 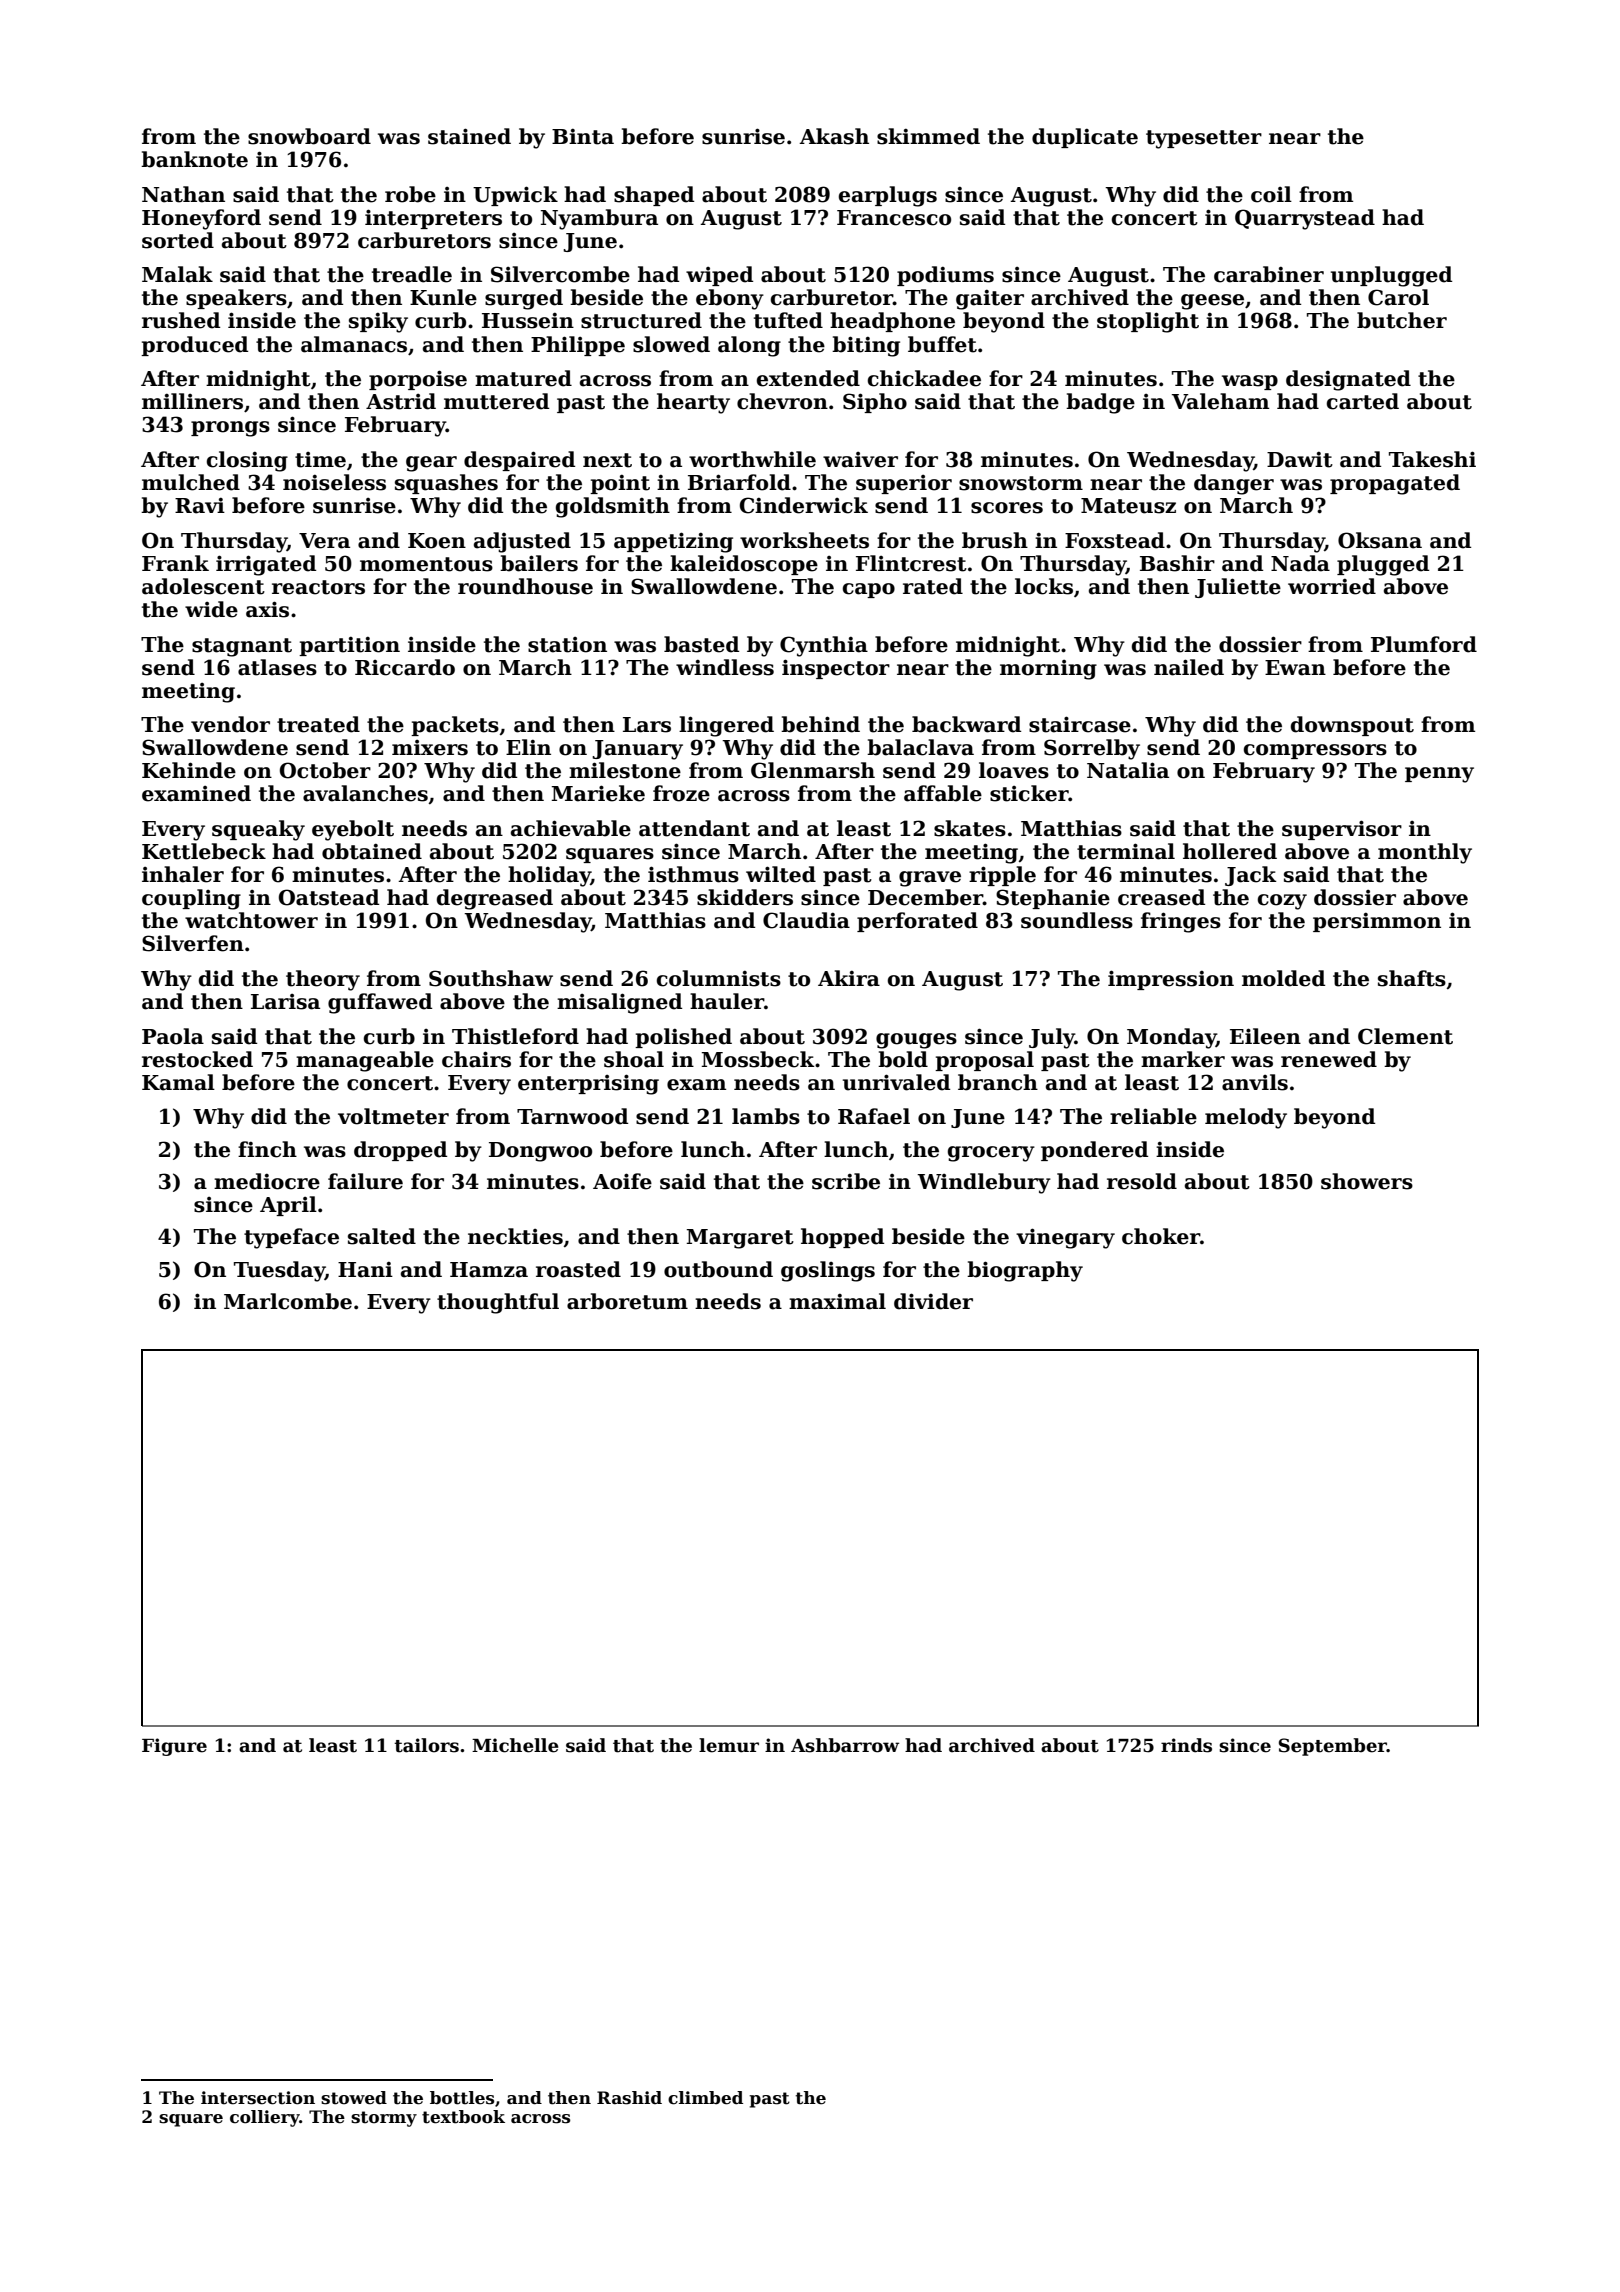 What do you see at coordinates (729, 1745) in the image?
I see `lemur` at bounding box center [729, 1745].
